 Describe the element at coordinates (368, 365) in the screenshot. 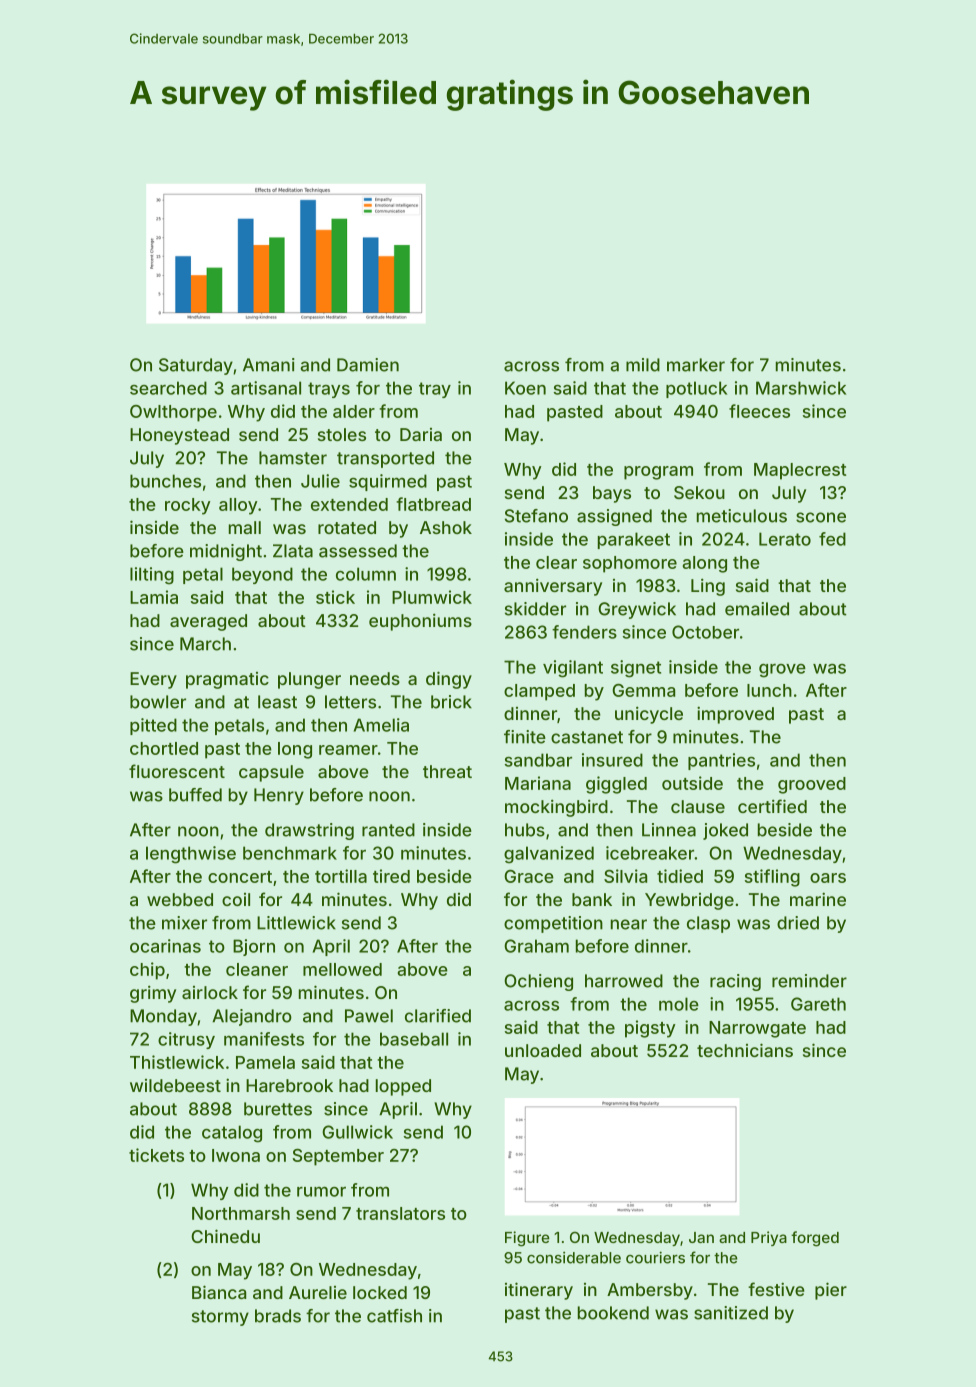

I see `Damien` at that location.
